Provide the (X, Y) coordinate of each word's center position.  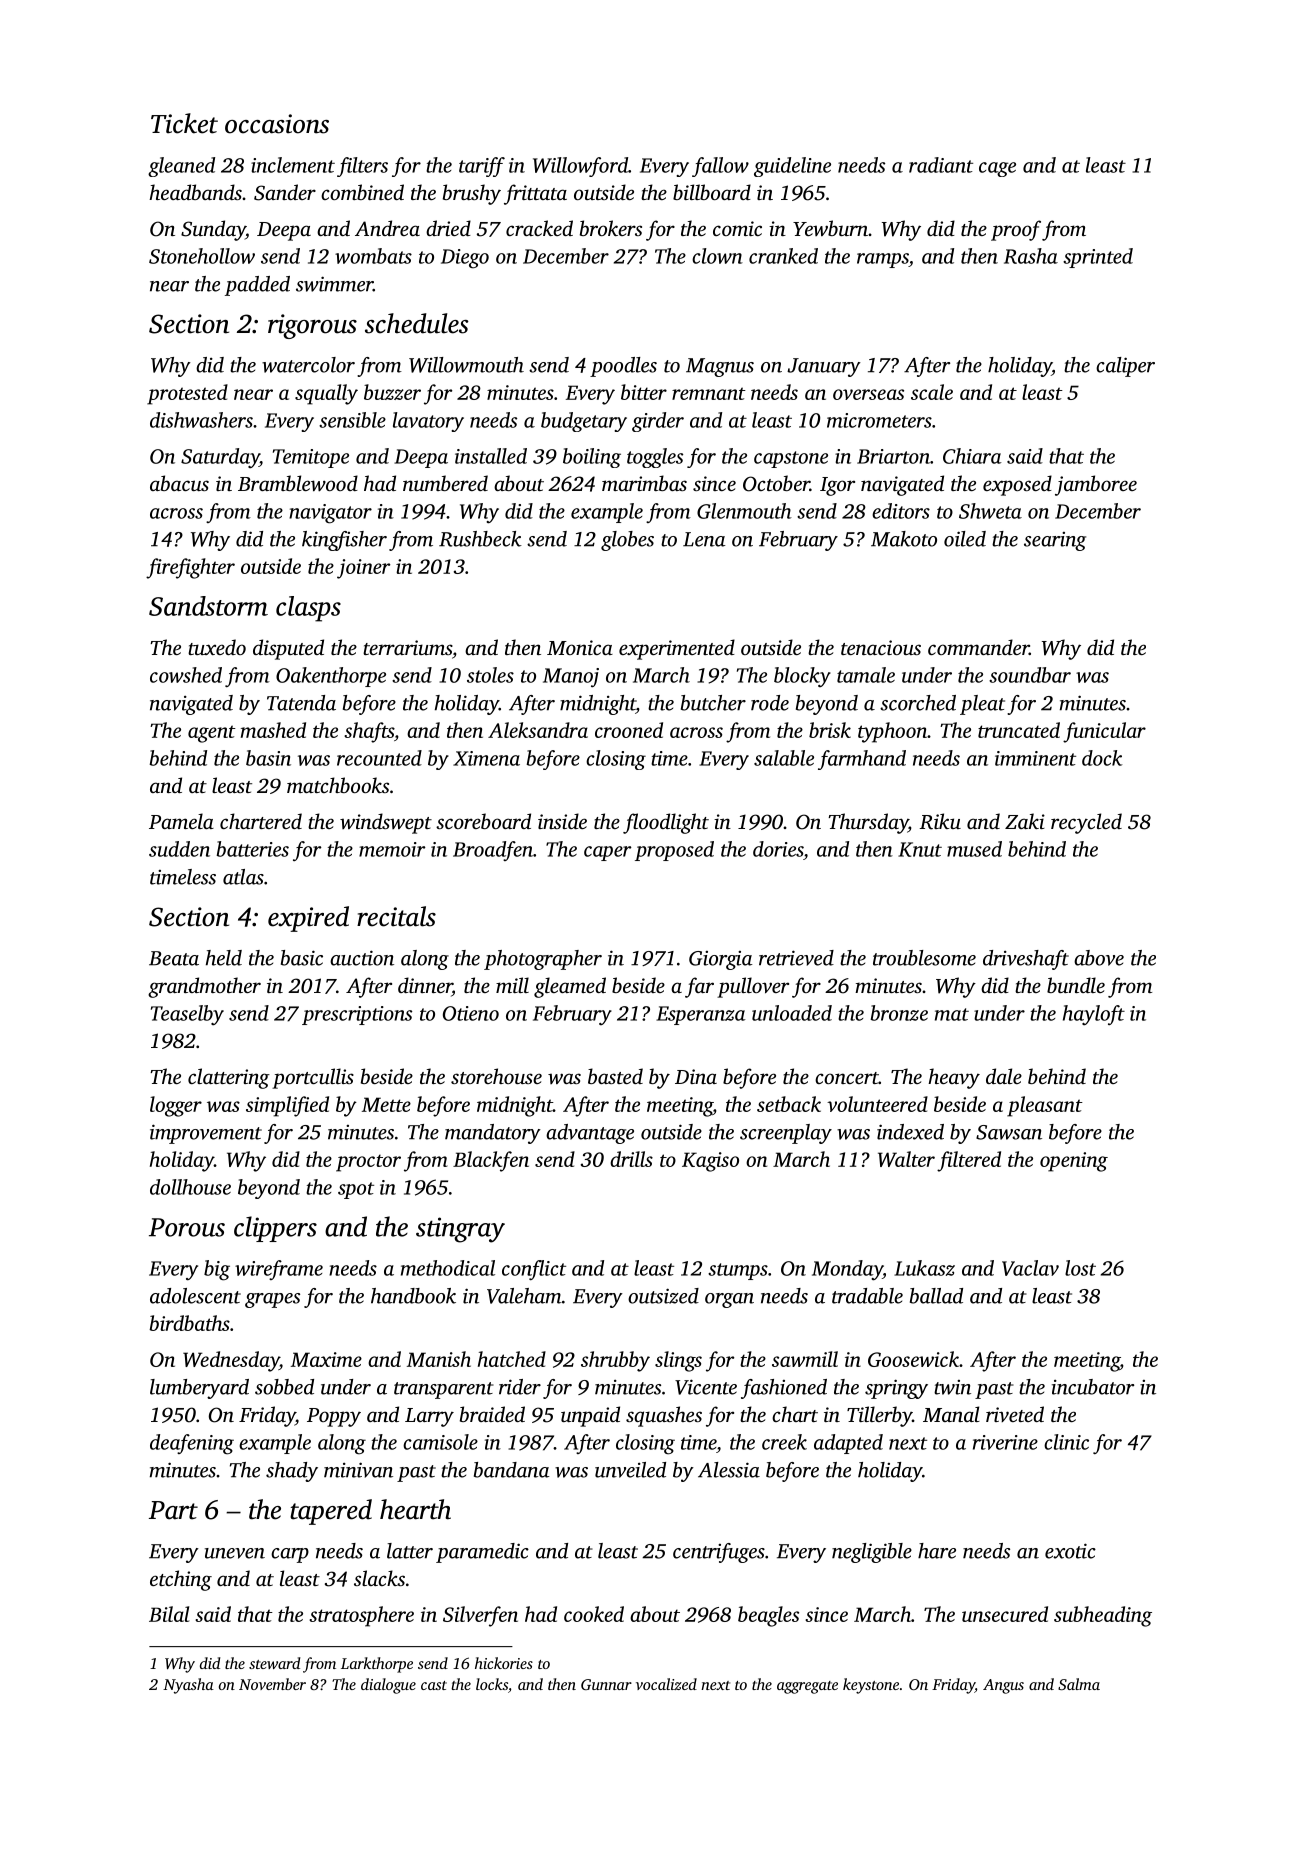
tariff (482, 167)
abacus (179, 483)
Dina (696, 1076)
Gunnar (606, 1684)
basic (302, 958)
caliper (1125, 367)
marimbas (644, 483)
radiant (941, 165)
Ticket (184, 123)
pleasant (1045, 1106)
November (272, 1684)
